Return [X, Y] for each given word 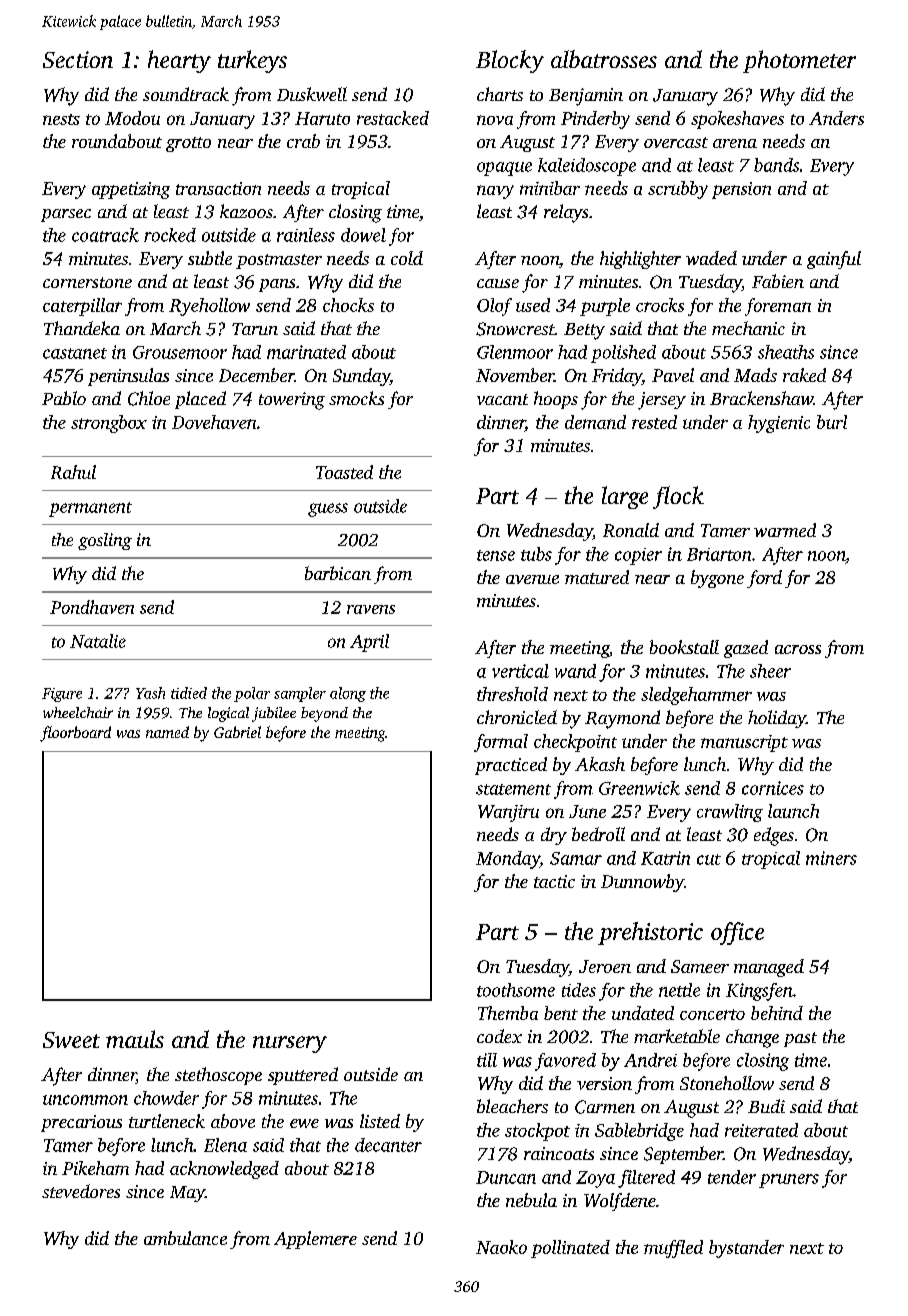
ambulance [185, 1238]
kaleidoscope [587, 167]
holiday [777, 719]
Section [78, 59]
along [348, 694]
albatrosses [604, 59]
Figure [62, 695]
